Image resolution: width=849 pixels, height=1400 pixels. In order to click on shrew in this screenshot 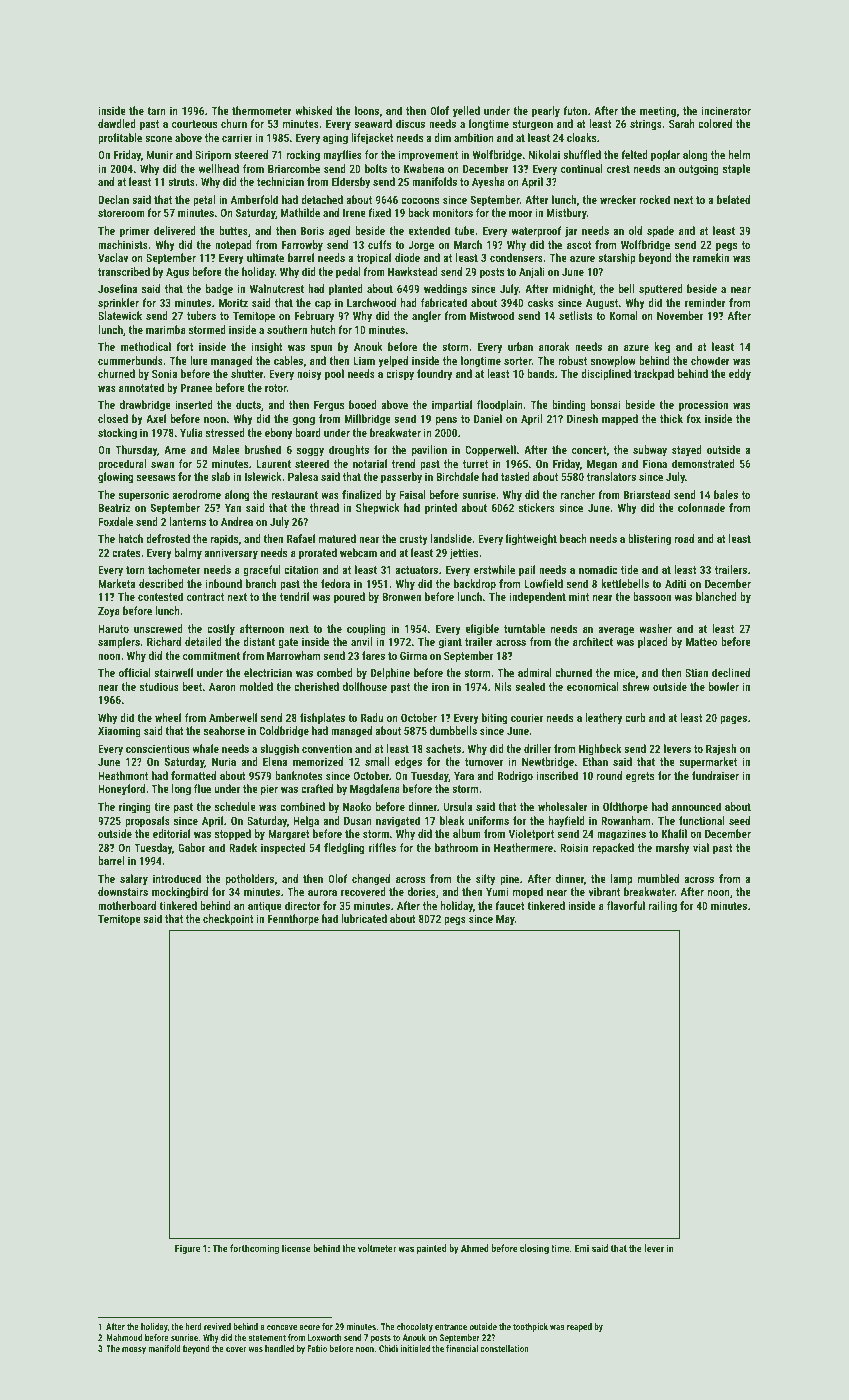, I will do `click(636, 686)`.
